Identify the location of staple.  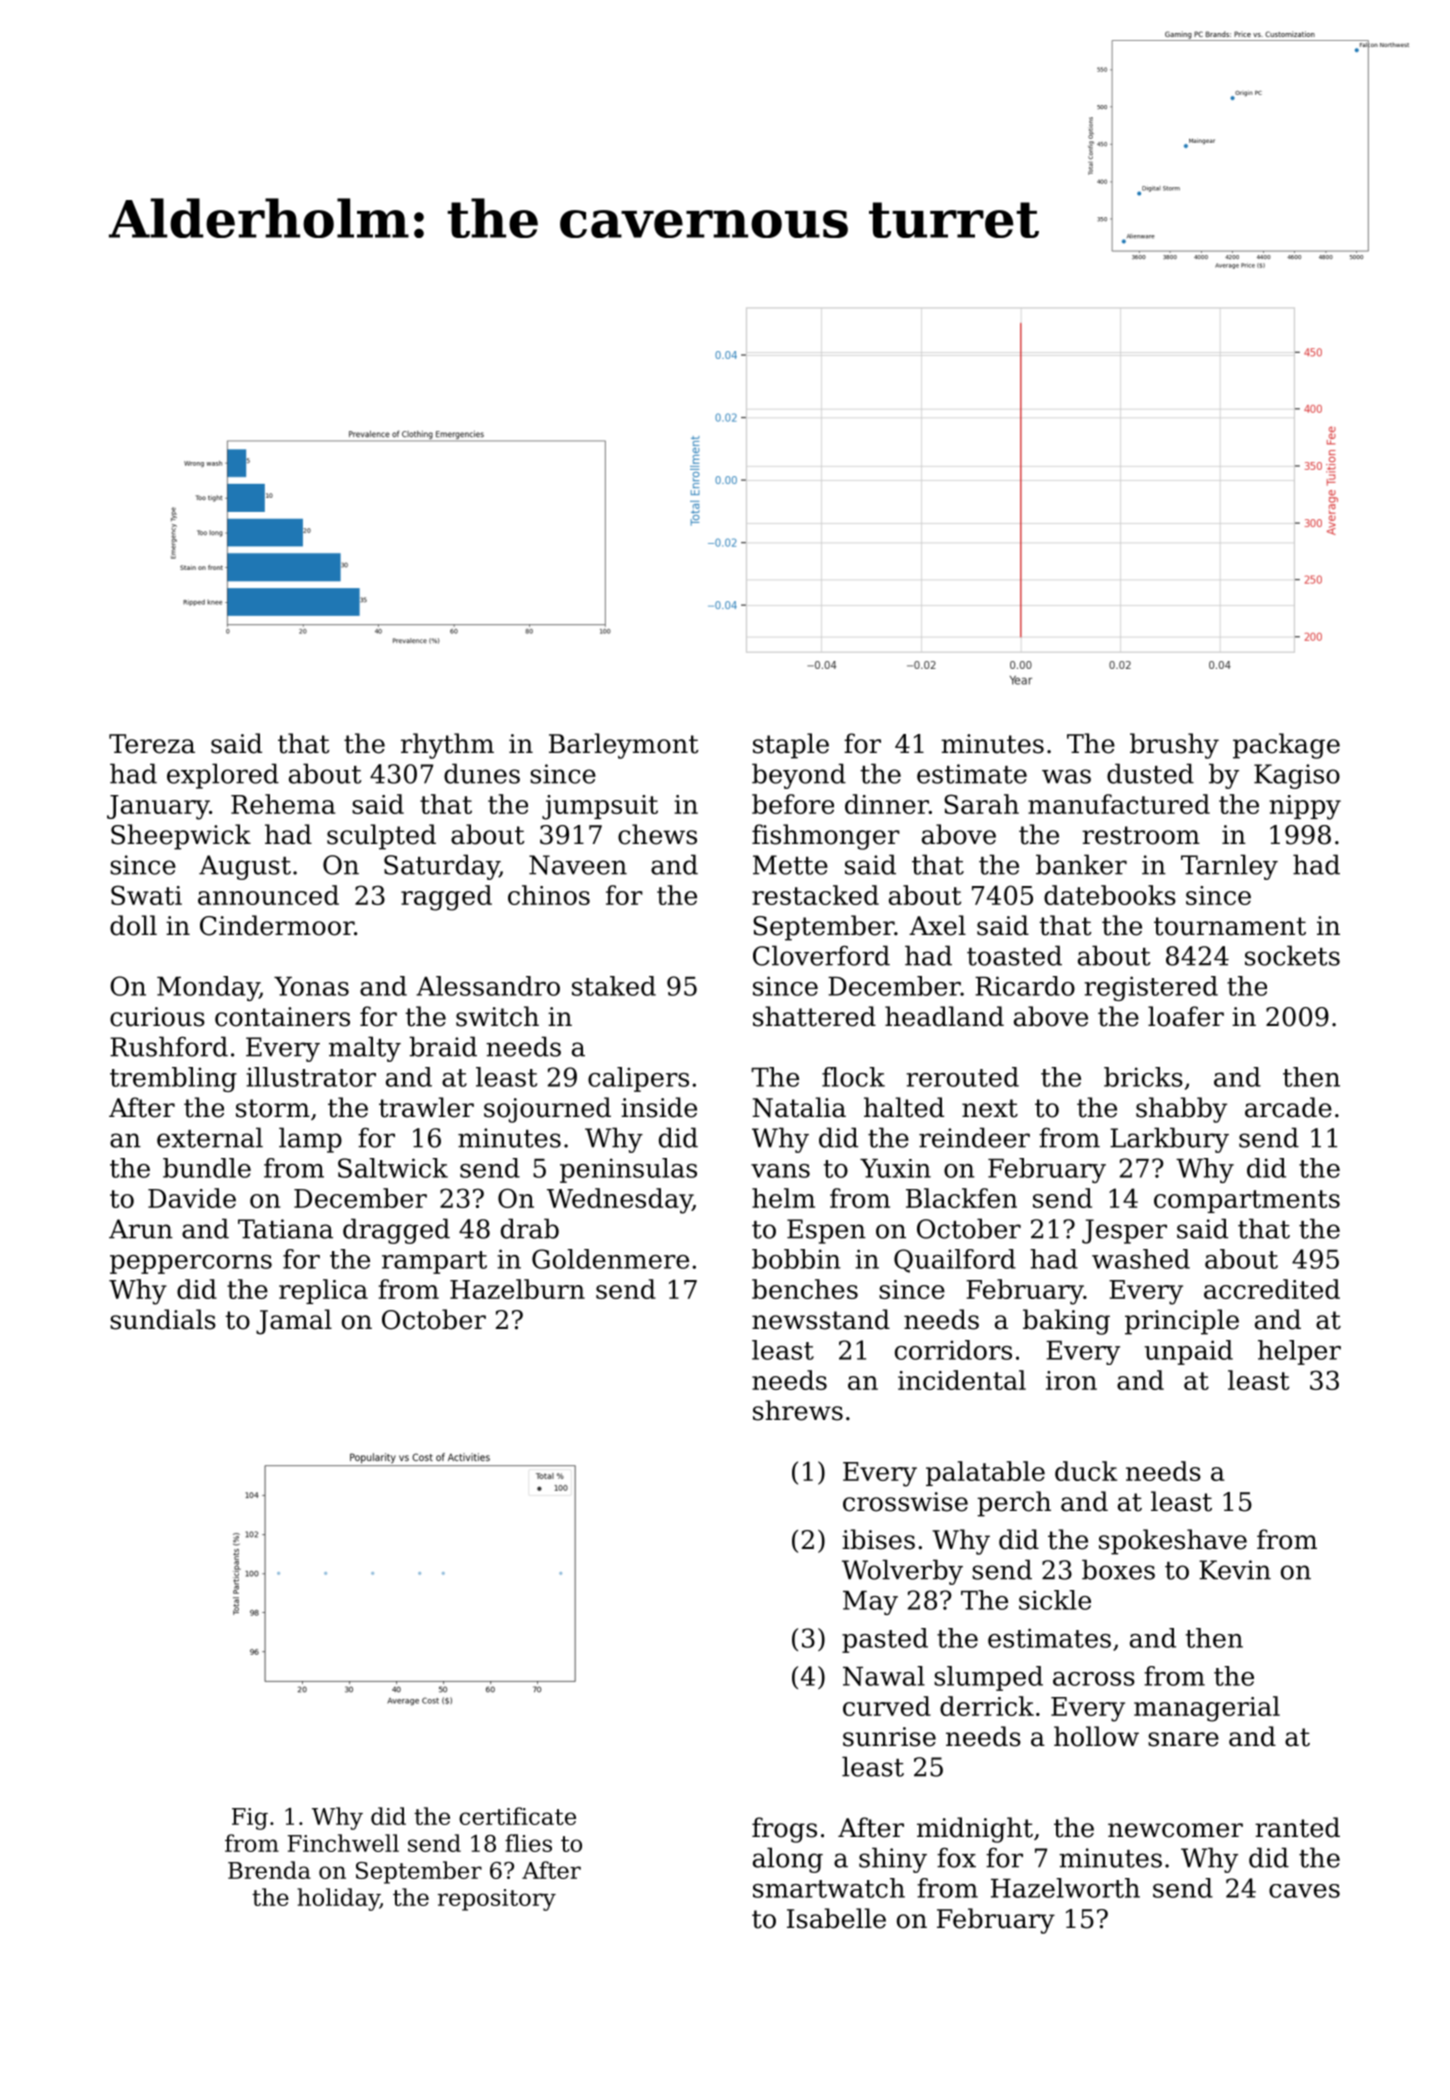
(791, 746).
